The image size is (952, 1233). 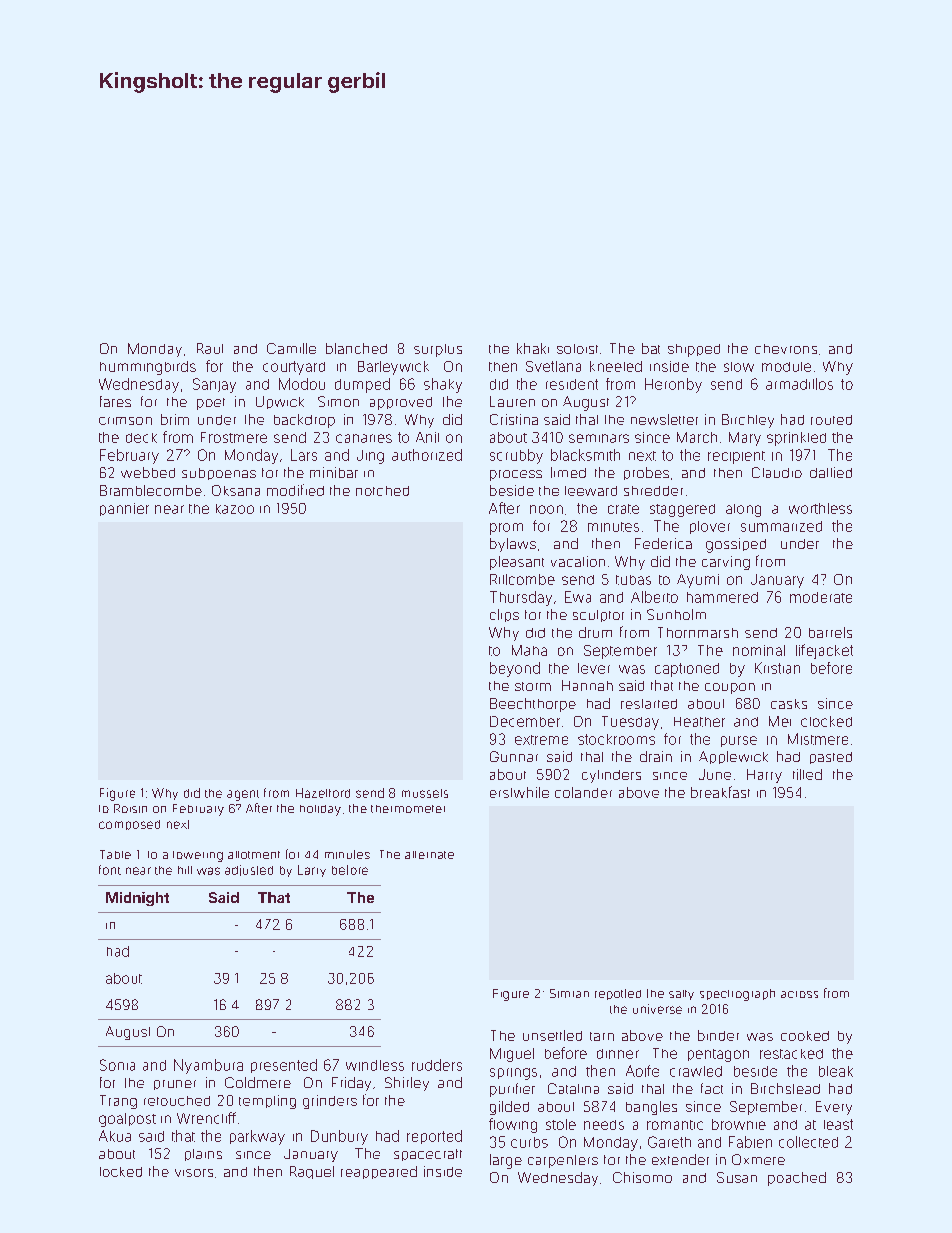 What do you see at coordinates (796, 439) in the screenshot?
I see `sprinkled` at bounding box center [796, 439].
